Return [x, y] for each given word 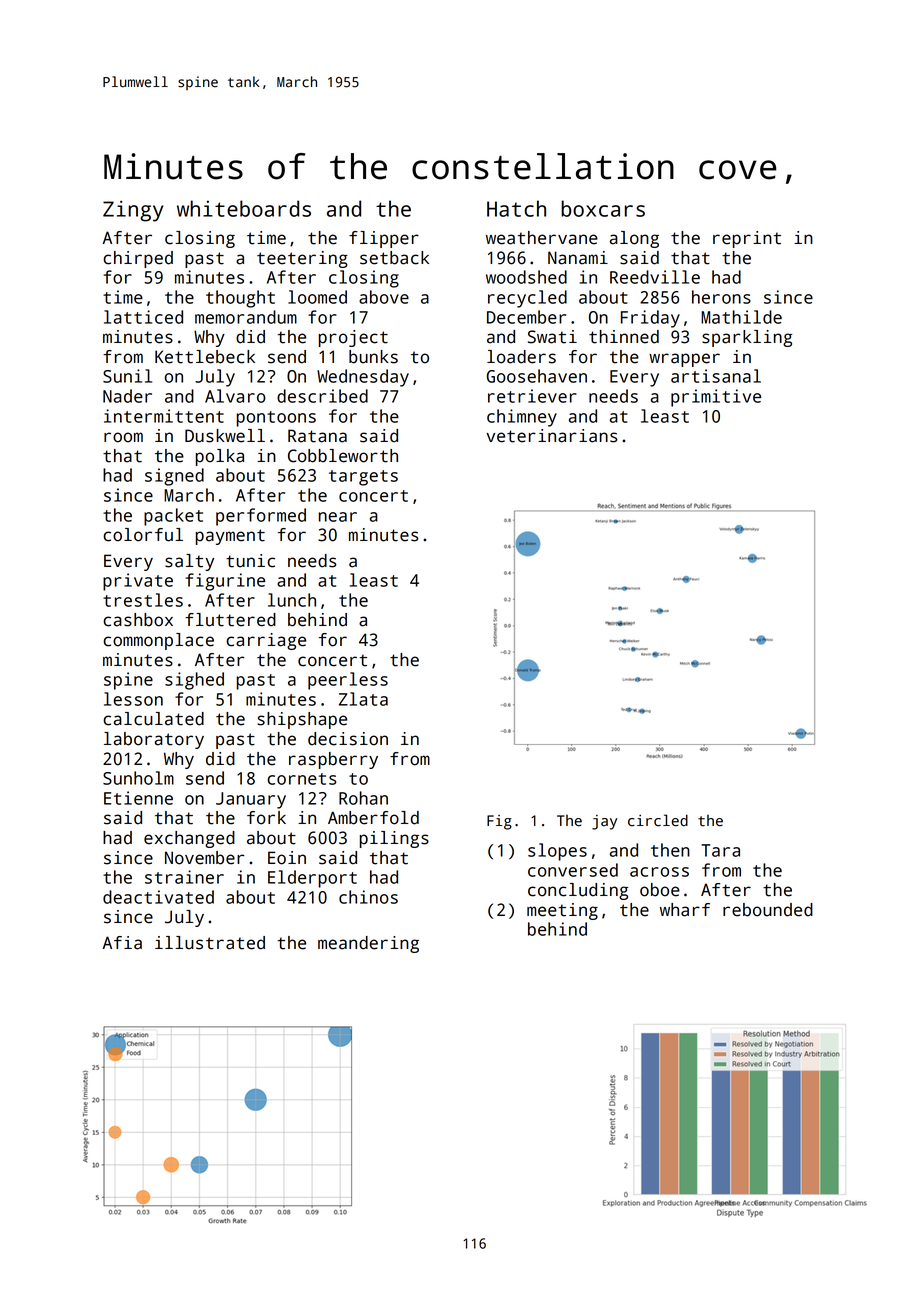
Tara [720, 850]
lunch [292, 600]
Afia [122, 943]
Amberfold [373, 818]
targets [363, 478]
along [634, 239]
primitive [716, 398]
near [338, 517]
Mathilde [741, 317]
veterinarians [552, 436]
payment [230, 537]
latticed [143, 317]
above [384, 297]
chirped [138, 259]
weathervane [542, 238]
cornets [301, 779]
